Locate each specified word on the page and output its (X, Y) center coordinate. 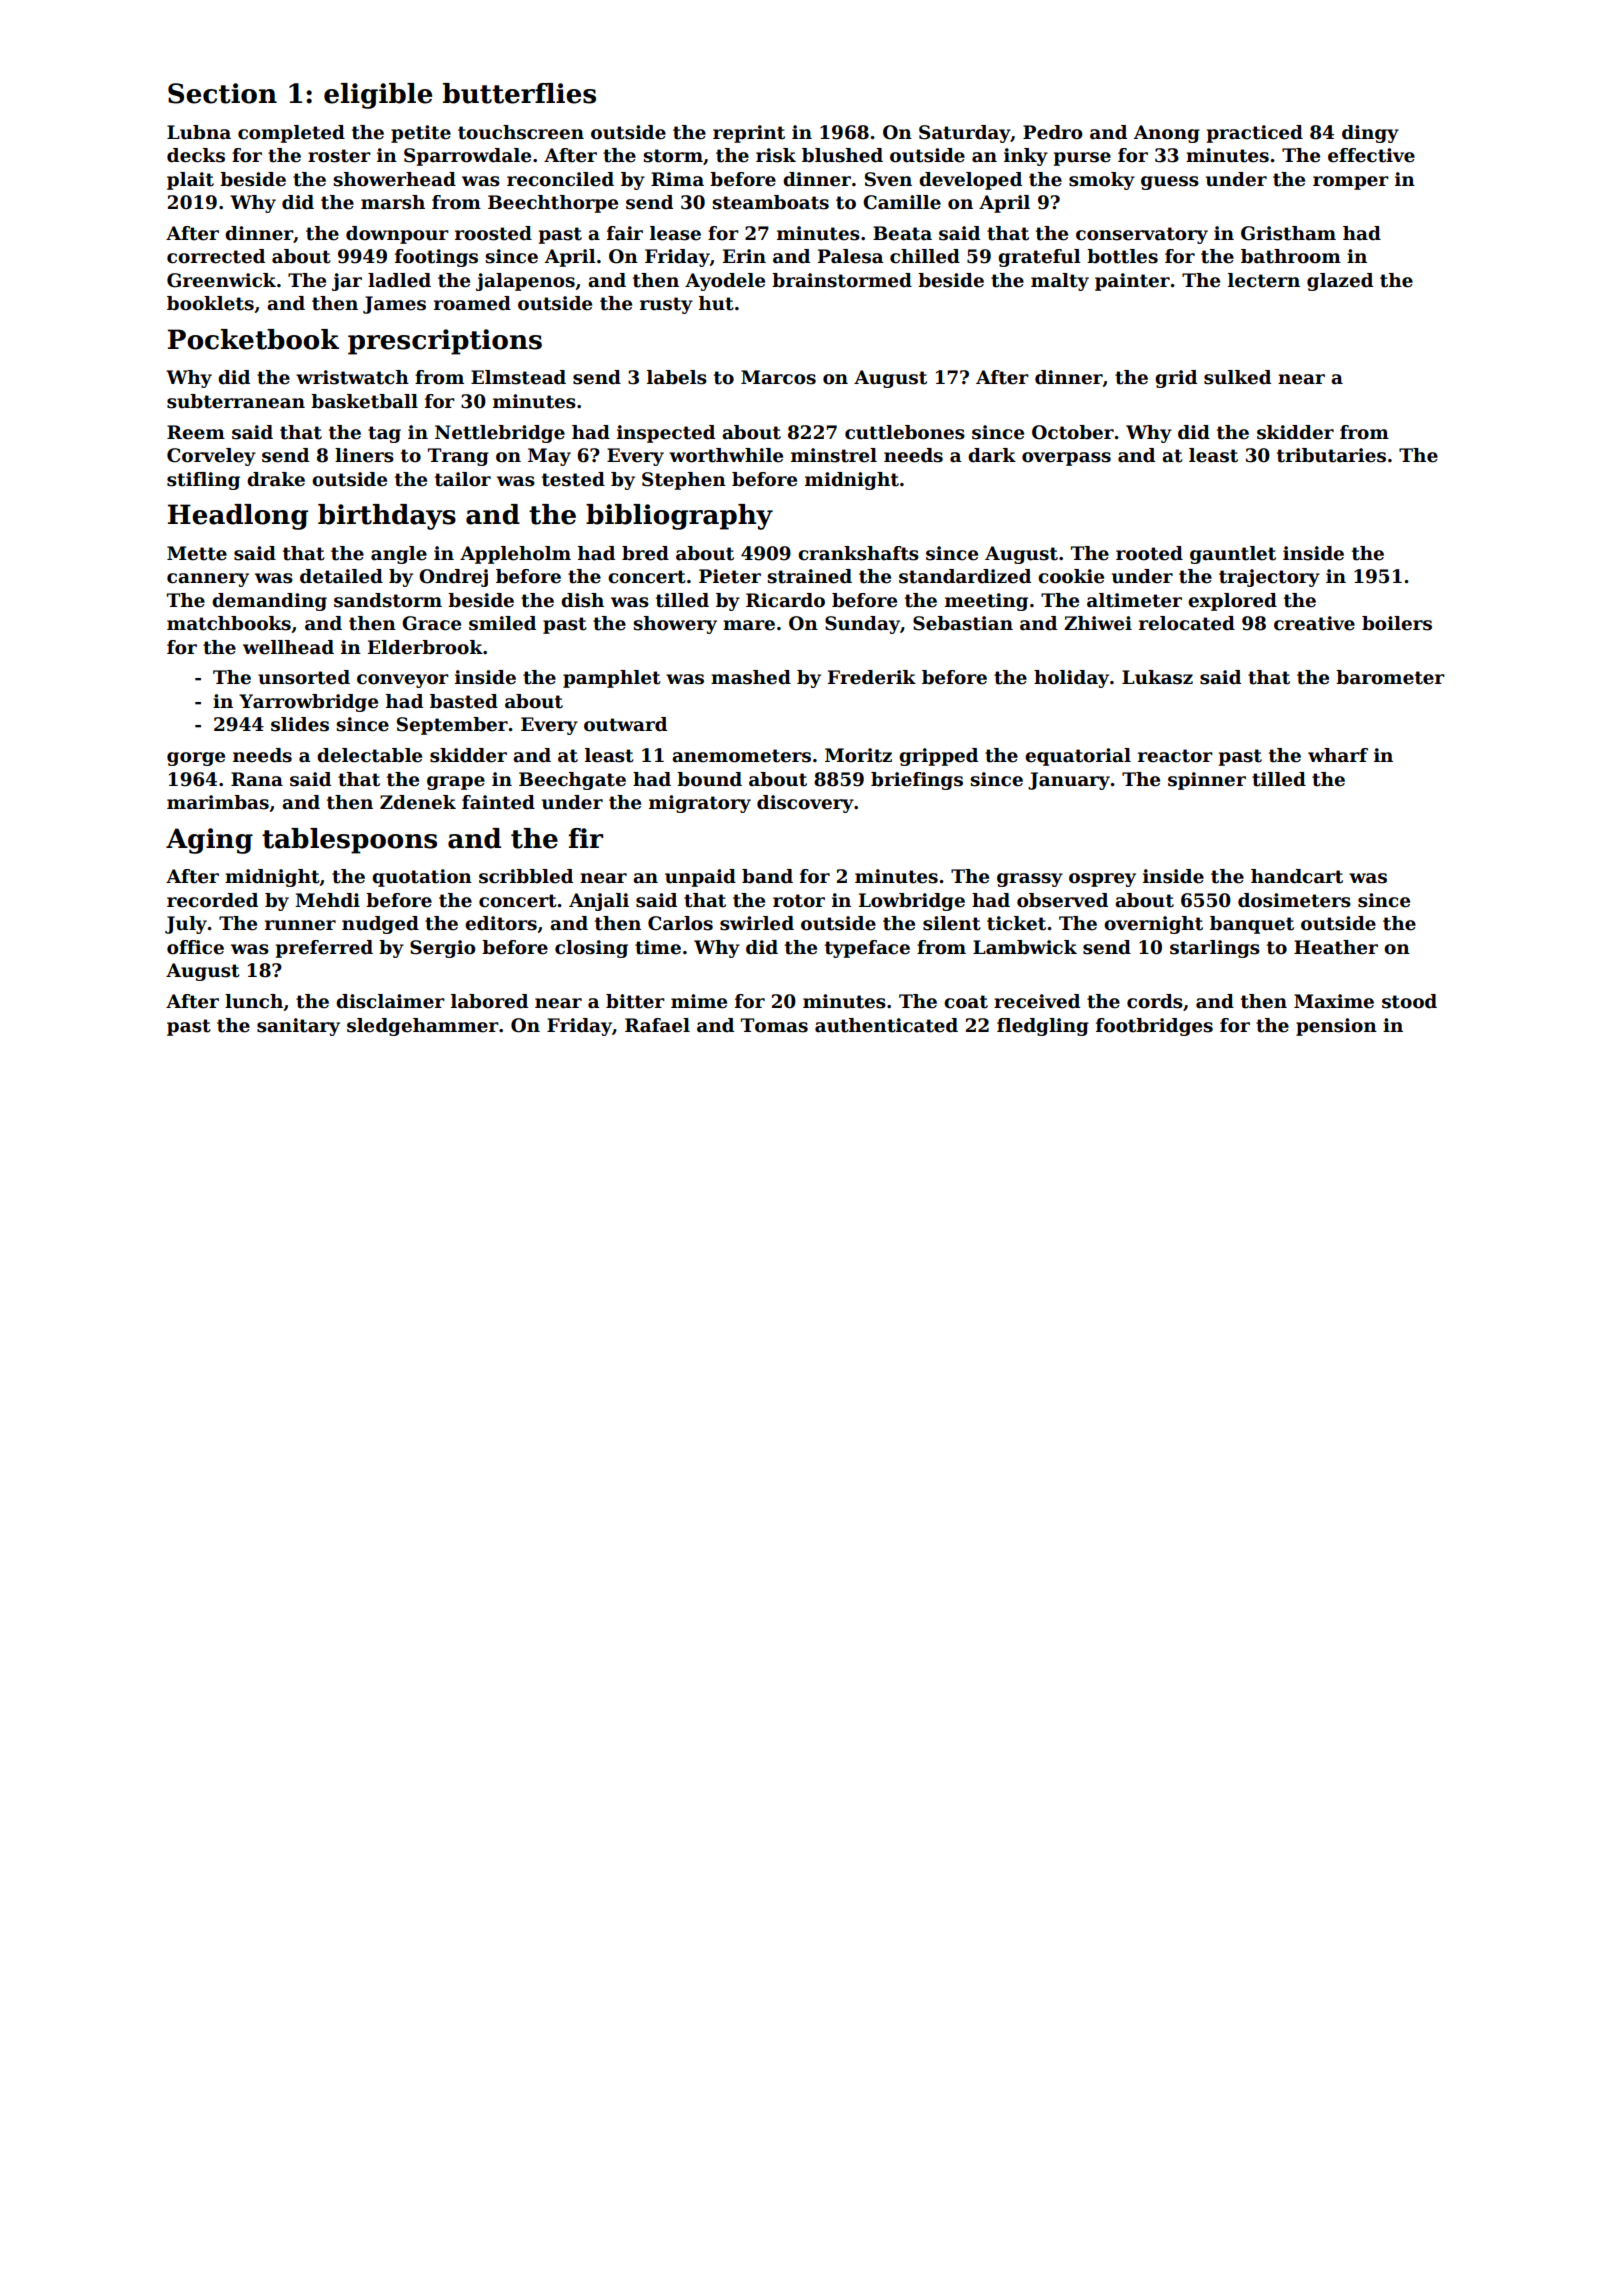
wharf (1338, 755)
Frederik (872, 677)
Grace (431, 623)
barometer (1390, 677)
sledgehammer (423, 1027)
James (394, 305)
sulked (1237, 377)
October (1073, 432)
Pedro (1053, 132)
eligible (378, 96)
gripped (938, 757)
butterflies (519, 93)
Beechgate (572, 781)
